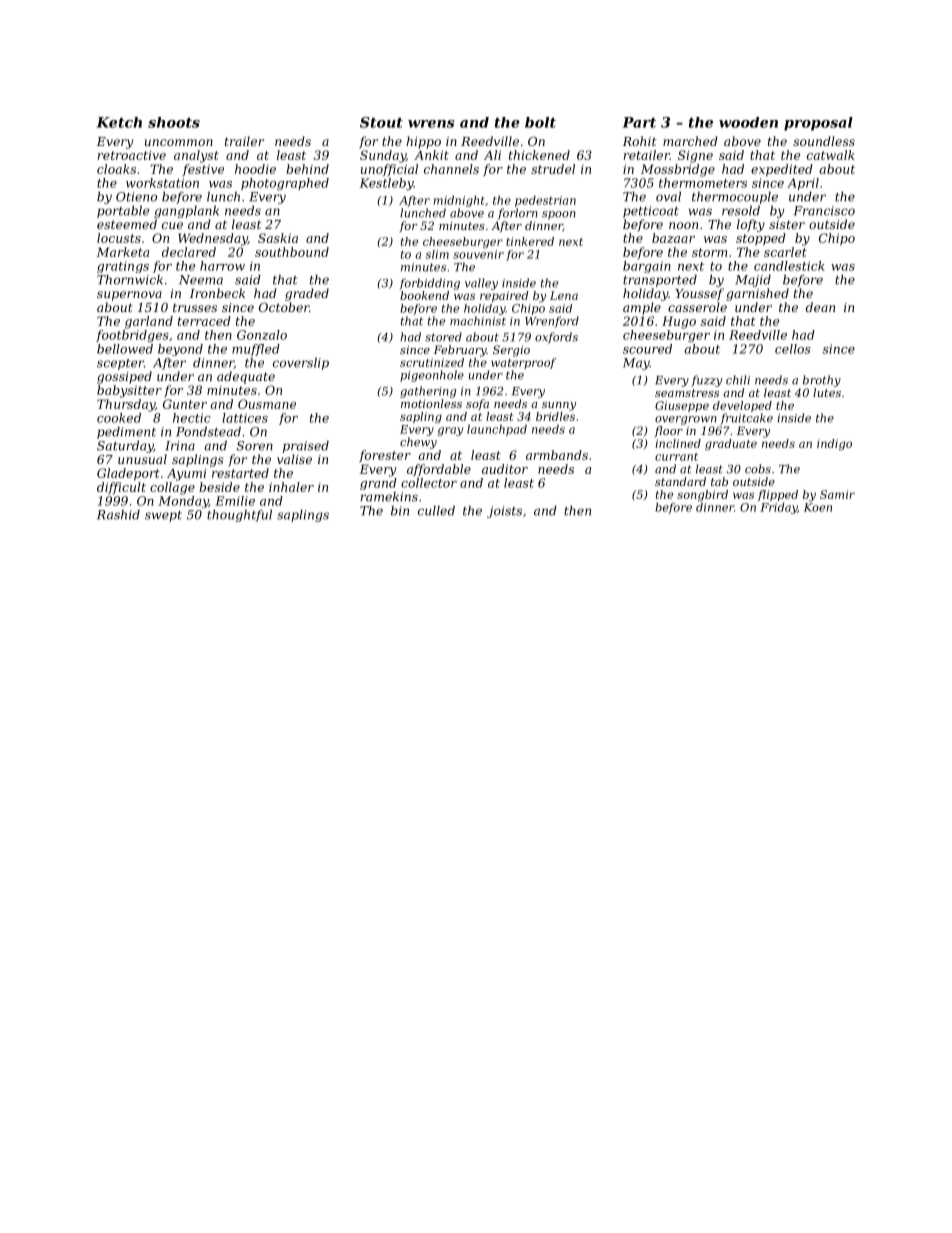 This image has width=952, height=1233. Describe the element at coordinates (793, 349) in the image. I see `cellos` at that location.
